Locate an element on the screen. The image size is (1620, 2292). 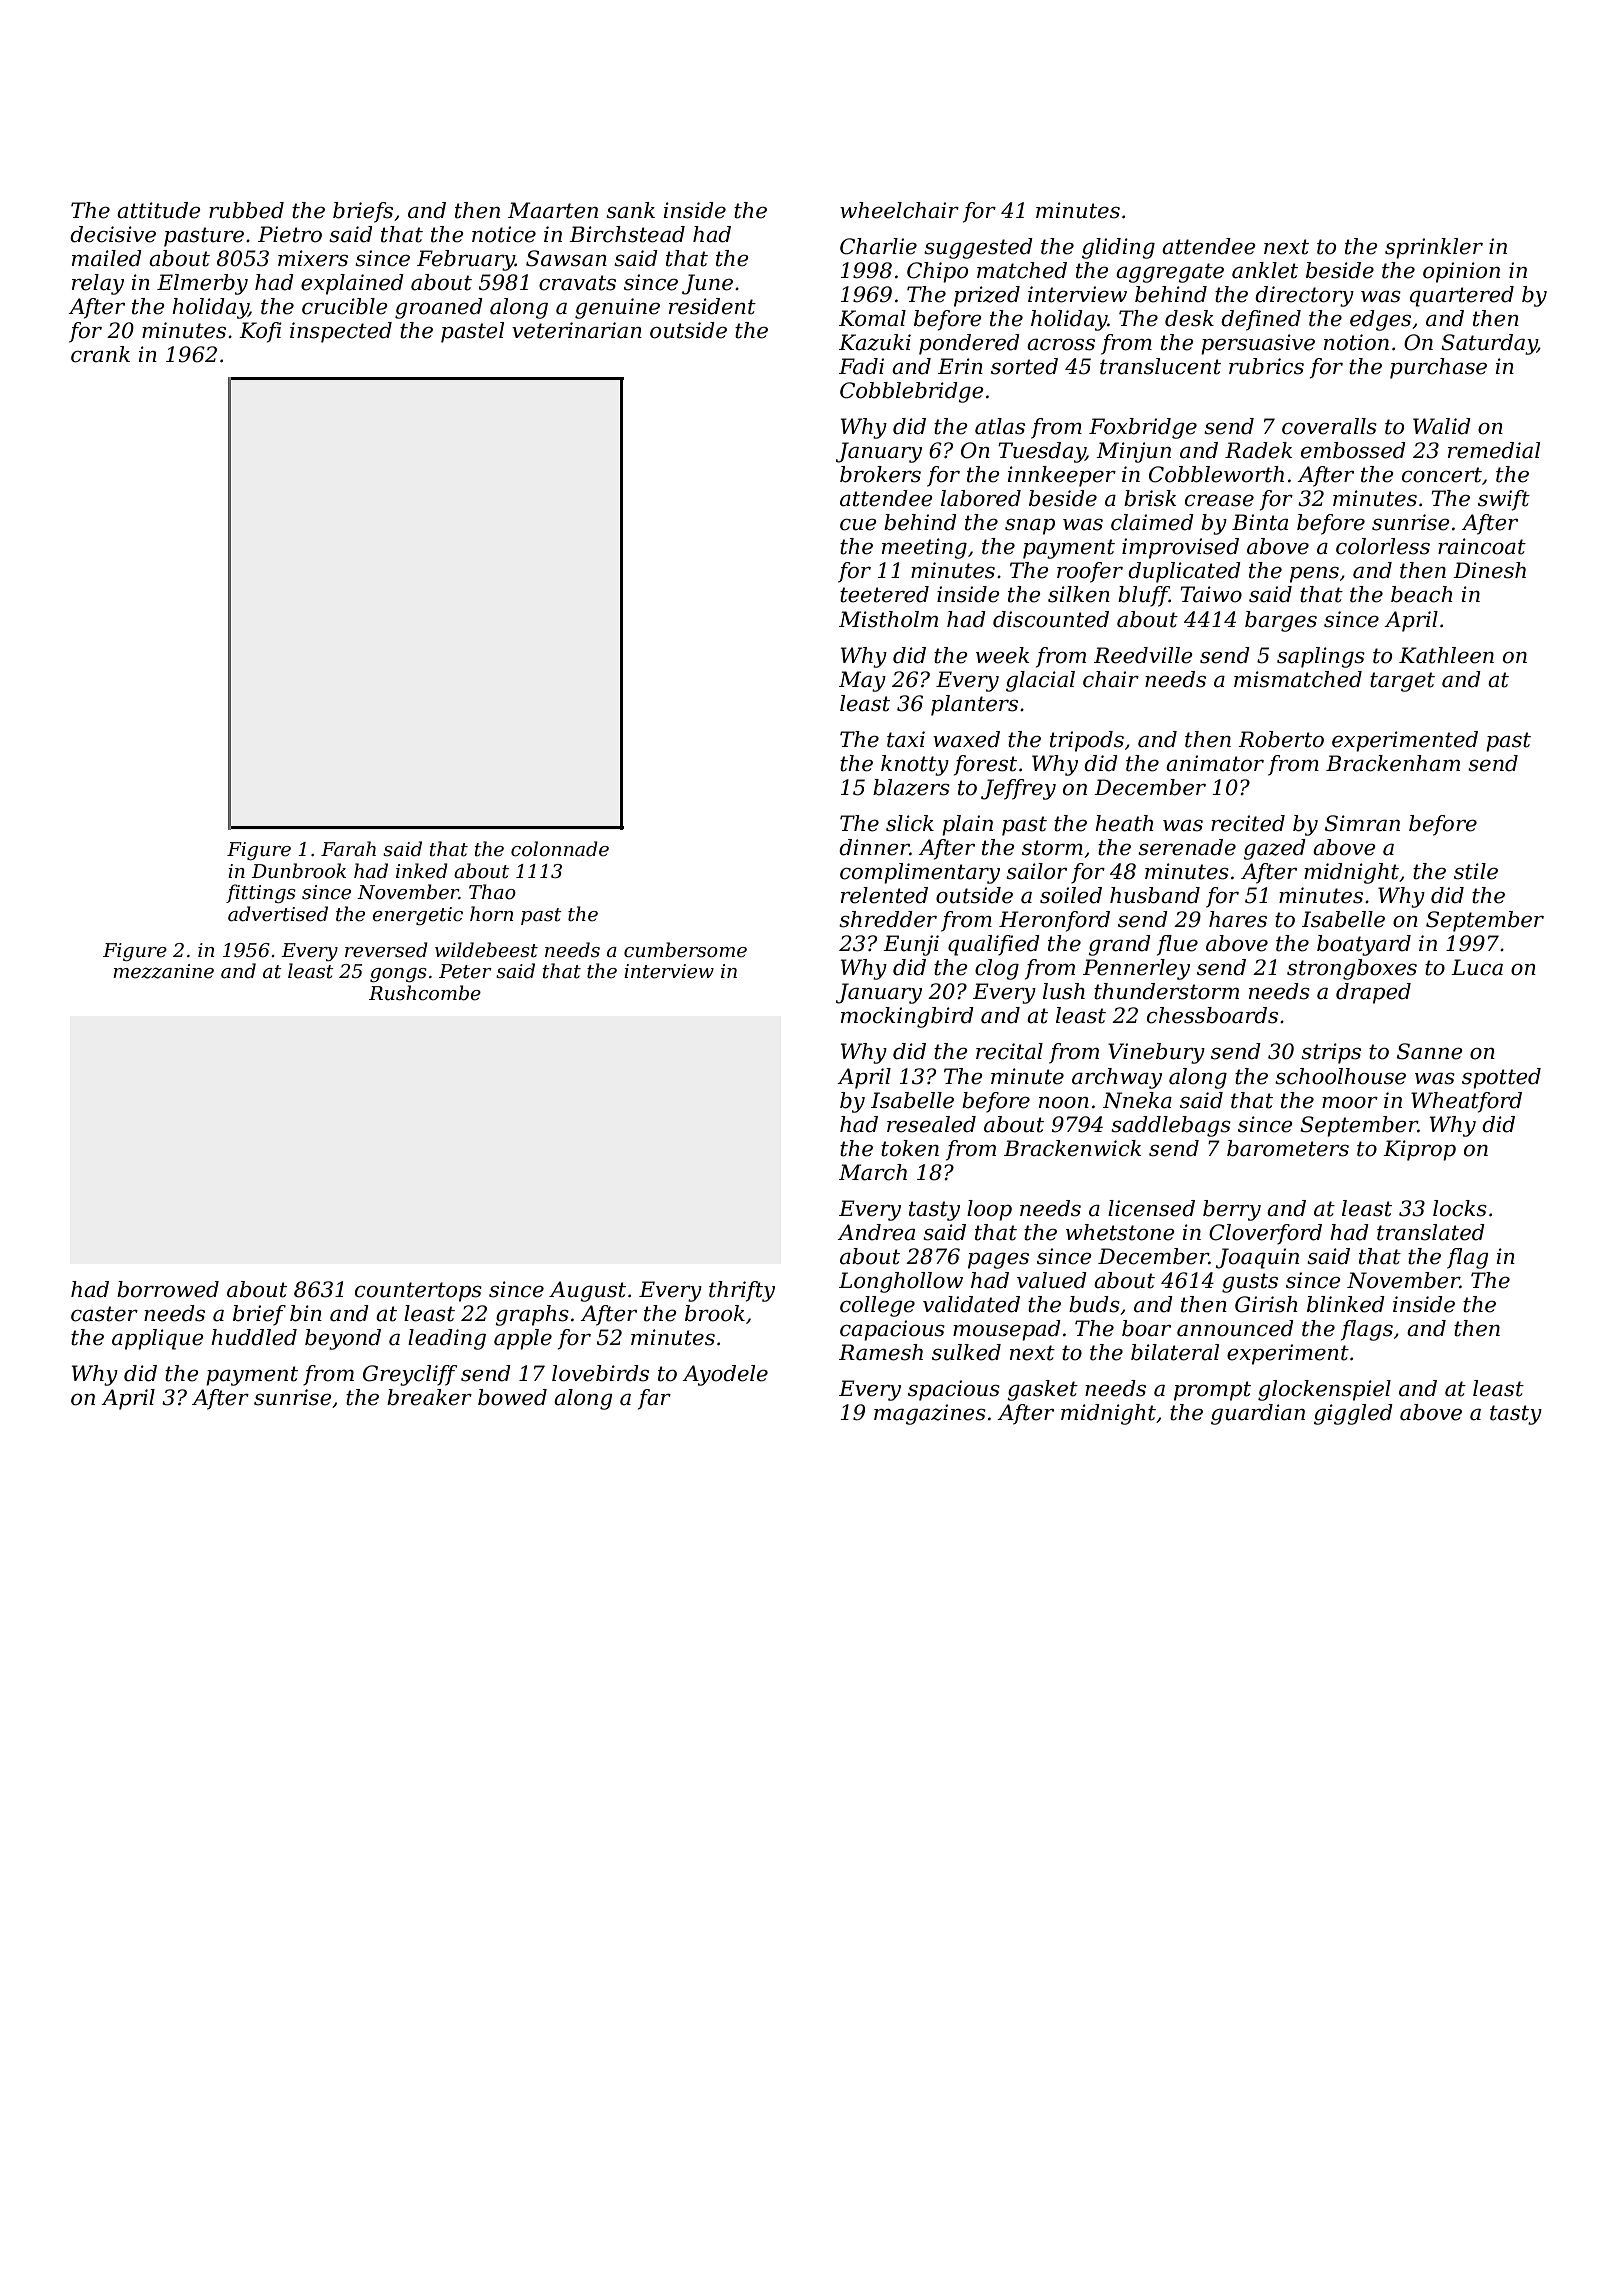
sprinkler is located at coordinates (1434, 248).
